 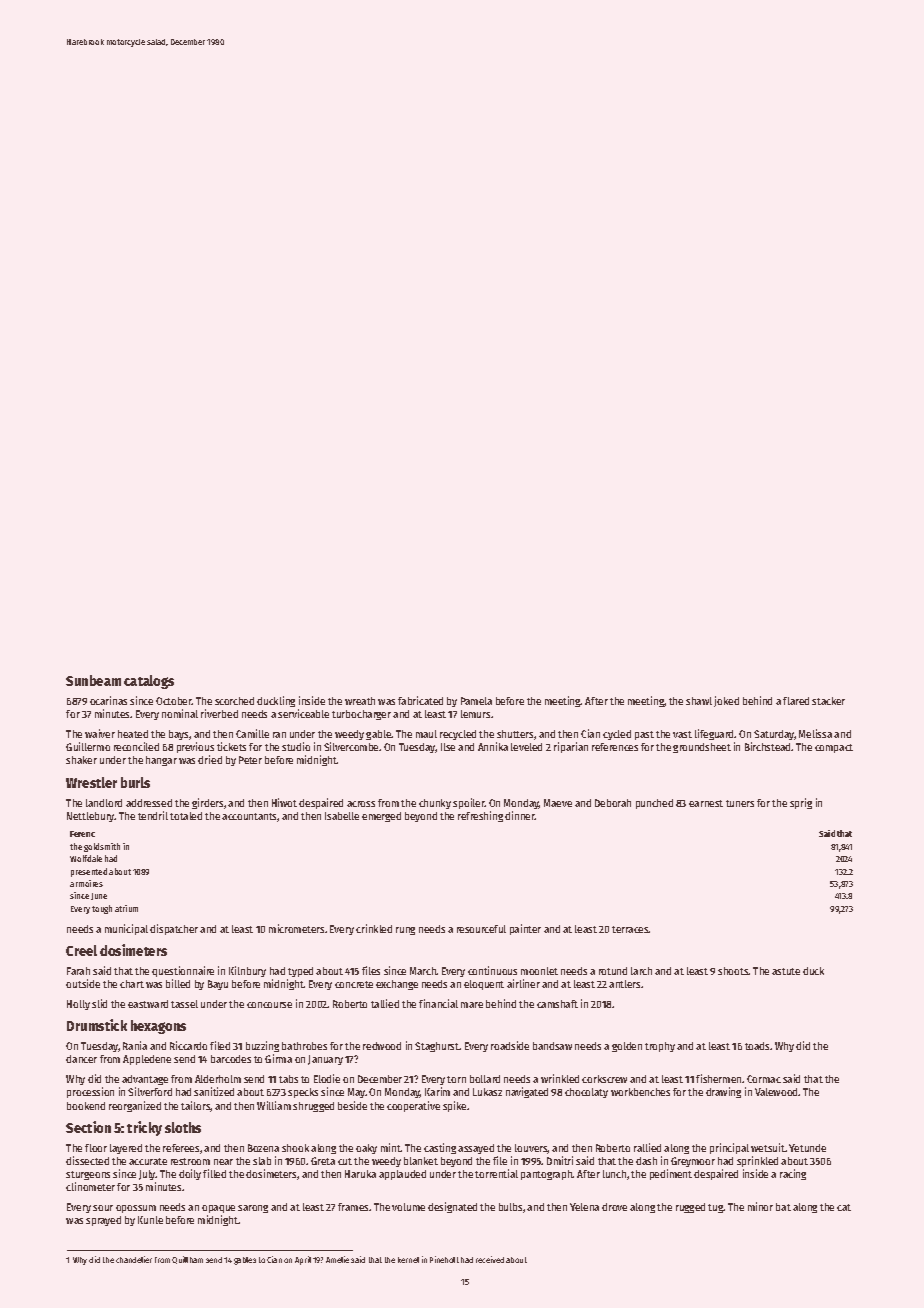 What do you see at coordinates (768, 1147) in the screenshot?
I see `wetsuit` at bounding box center [768, 1147].
